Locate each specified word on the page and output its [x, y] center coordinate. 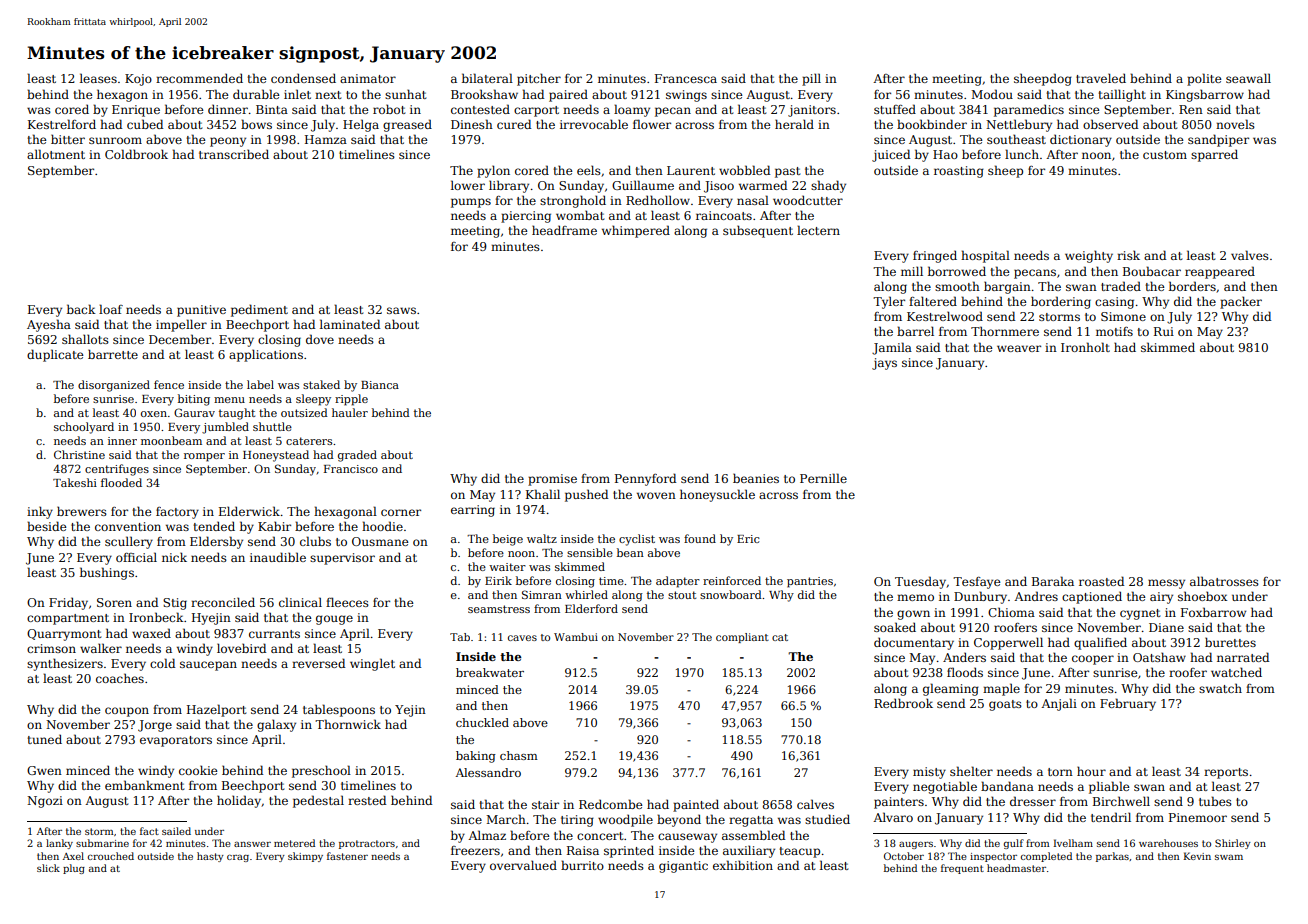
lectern [818, 230]
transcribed [234, 154]
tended [214, 526]
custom [1165, 155]
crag [238, 858]
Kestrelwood [945, 316]
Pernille [823, 478]
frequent [962, 869]
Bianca [380, 385]
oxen [154, 414]
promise [552, 480]
